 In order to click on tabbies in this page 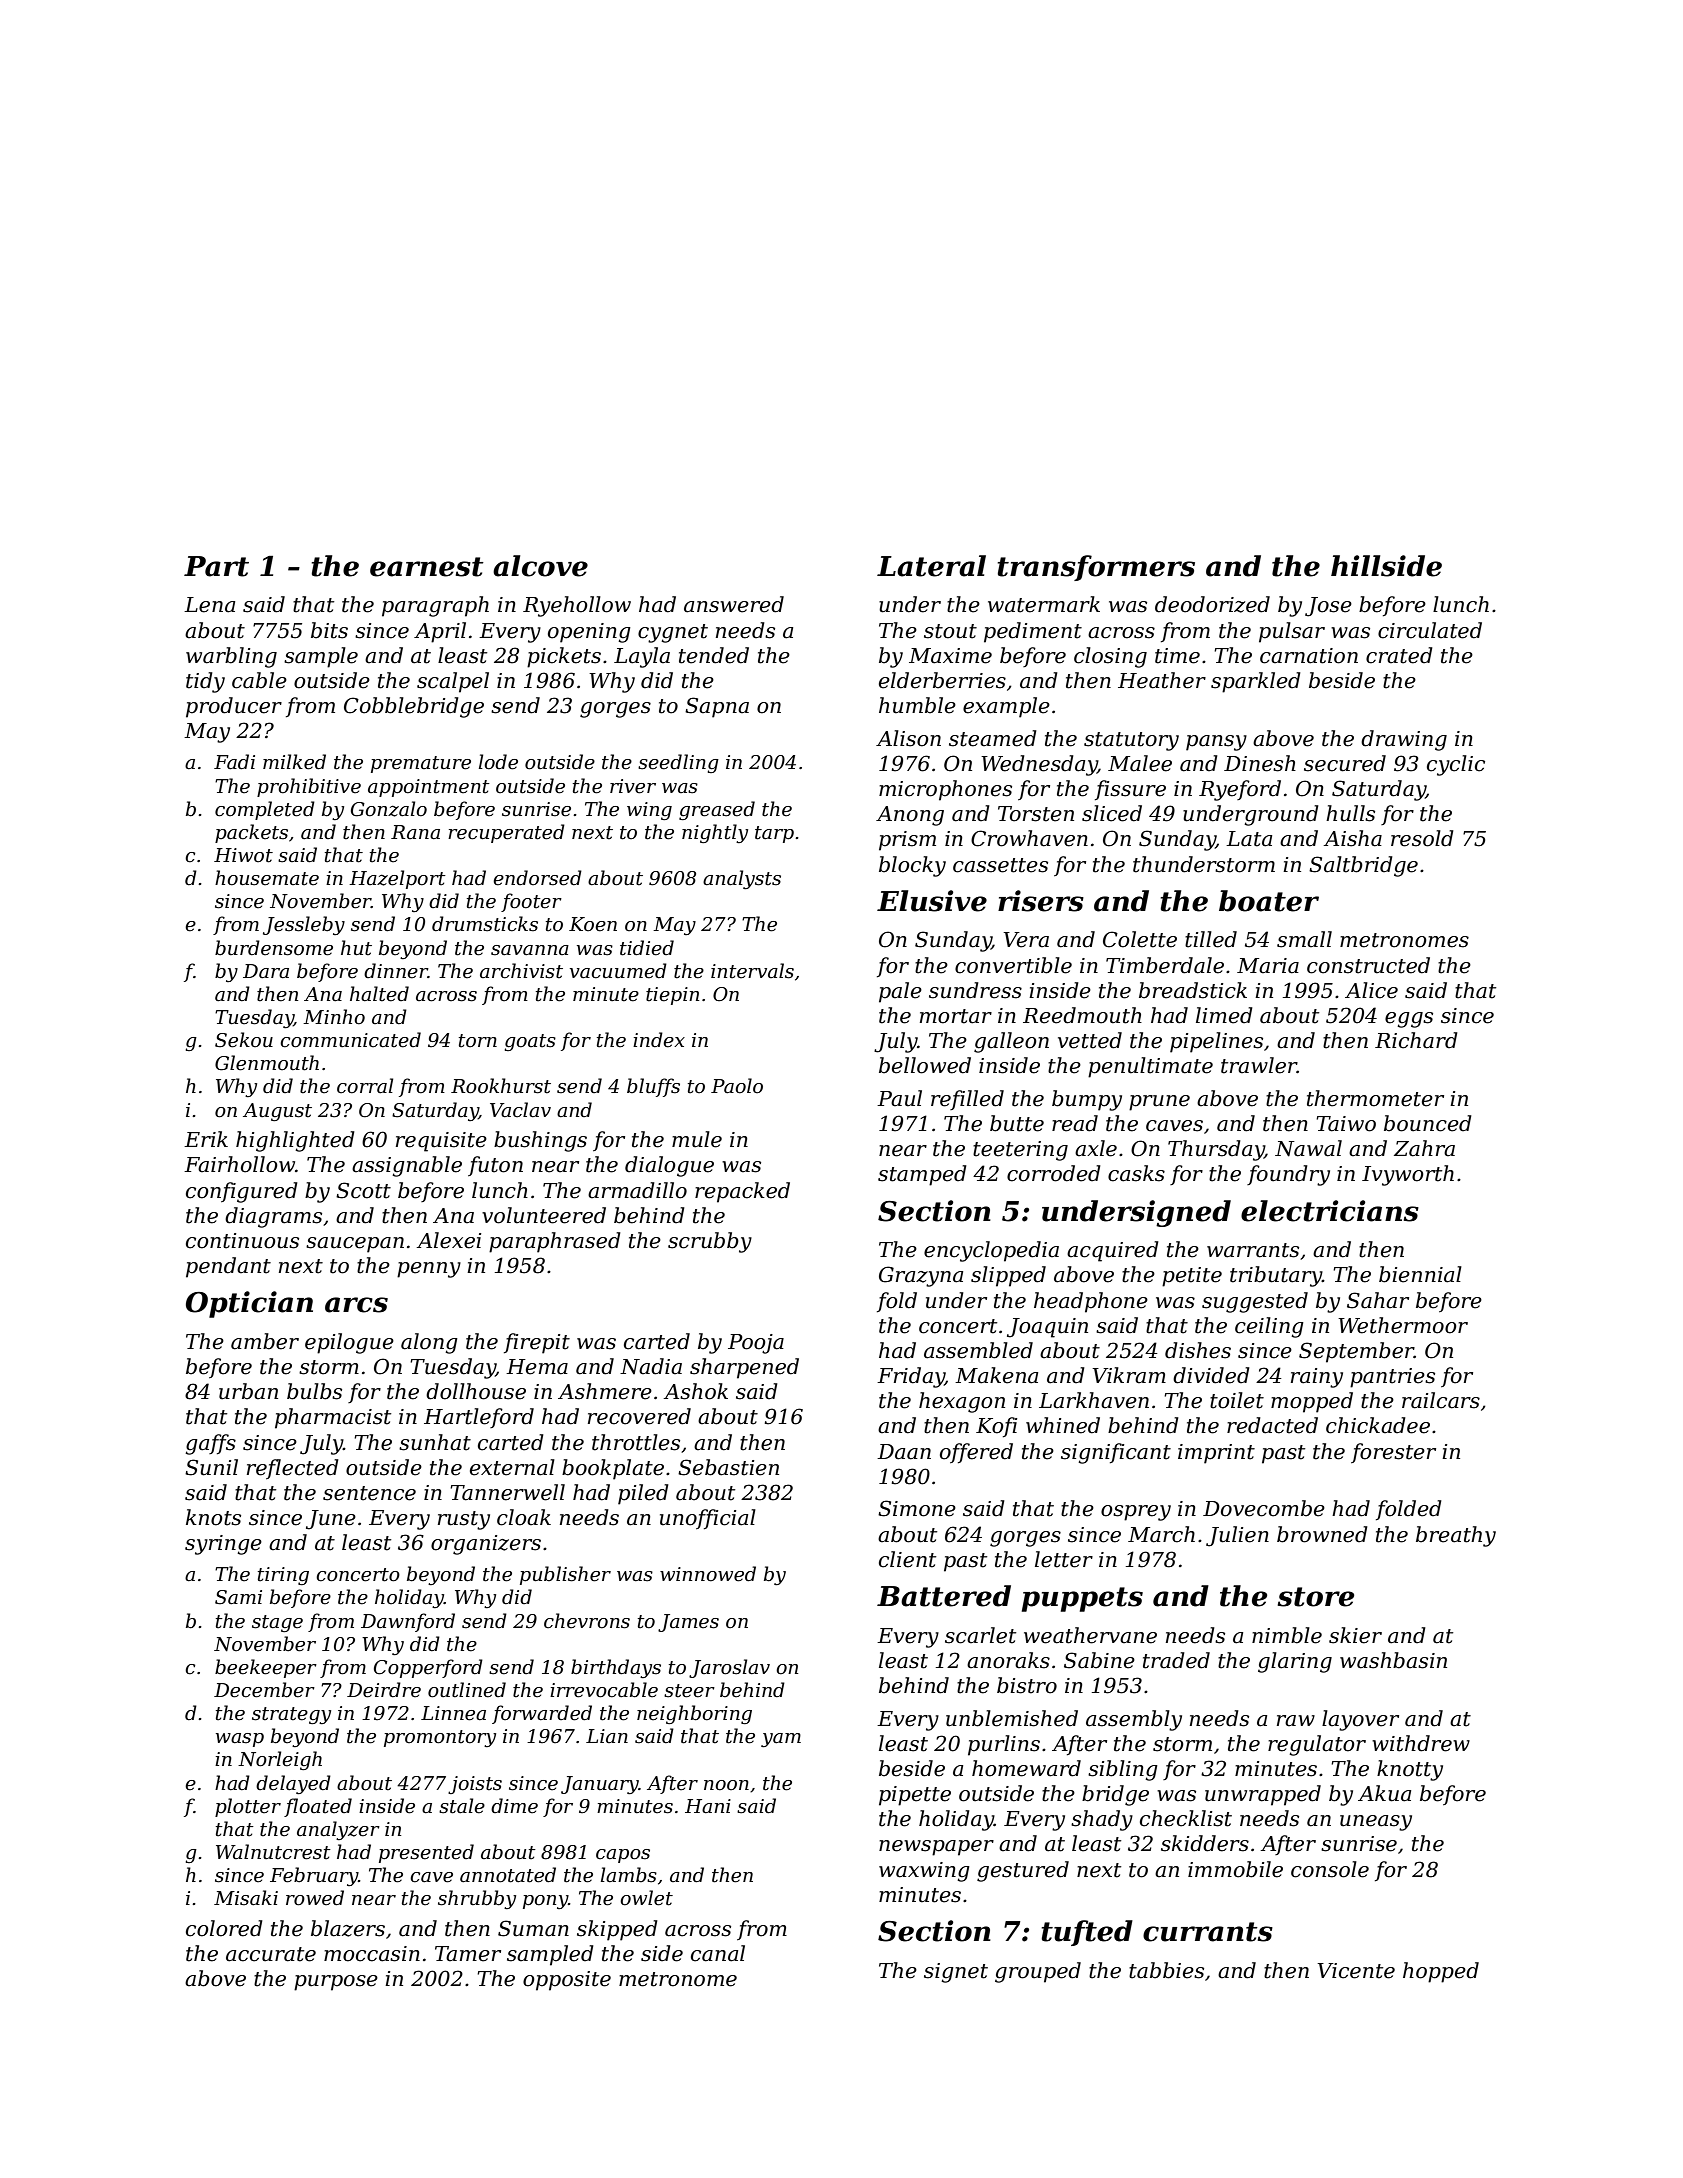, I will do `click(1166, 1970)`.
